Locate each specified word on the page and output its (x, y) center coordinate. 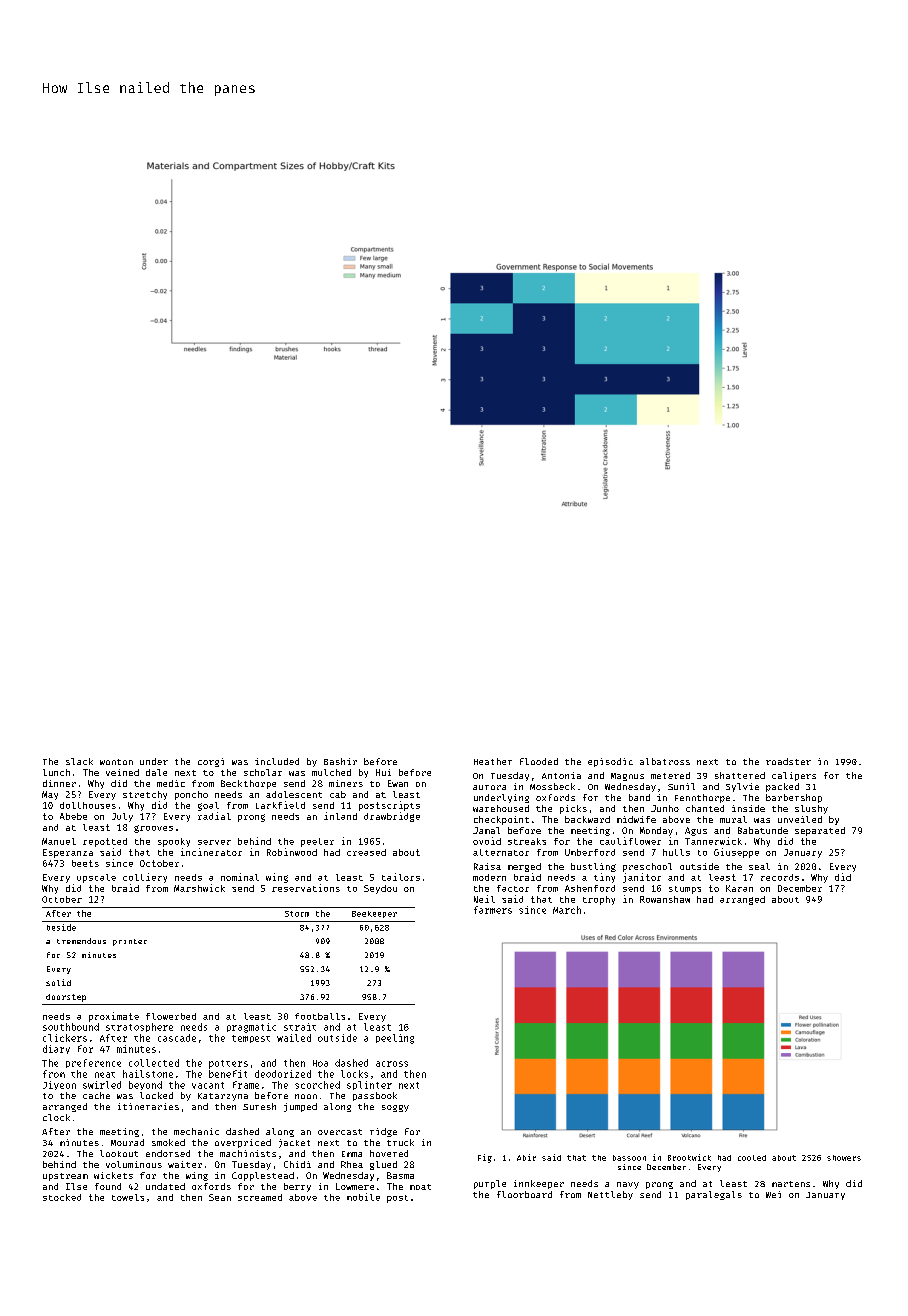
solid (58, 982)
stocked (62, 1197)
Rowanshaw (665, 899)
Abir (526, 1157)
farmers (493, 910)
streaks (527, 841)
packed (782, 787)
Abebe (73, 816)
